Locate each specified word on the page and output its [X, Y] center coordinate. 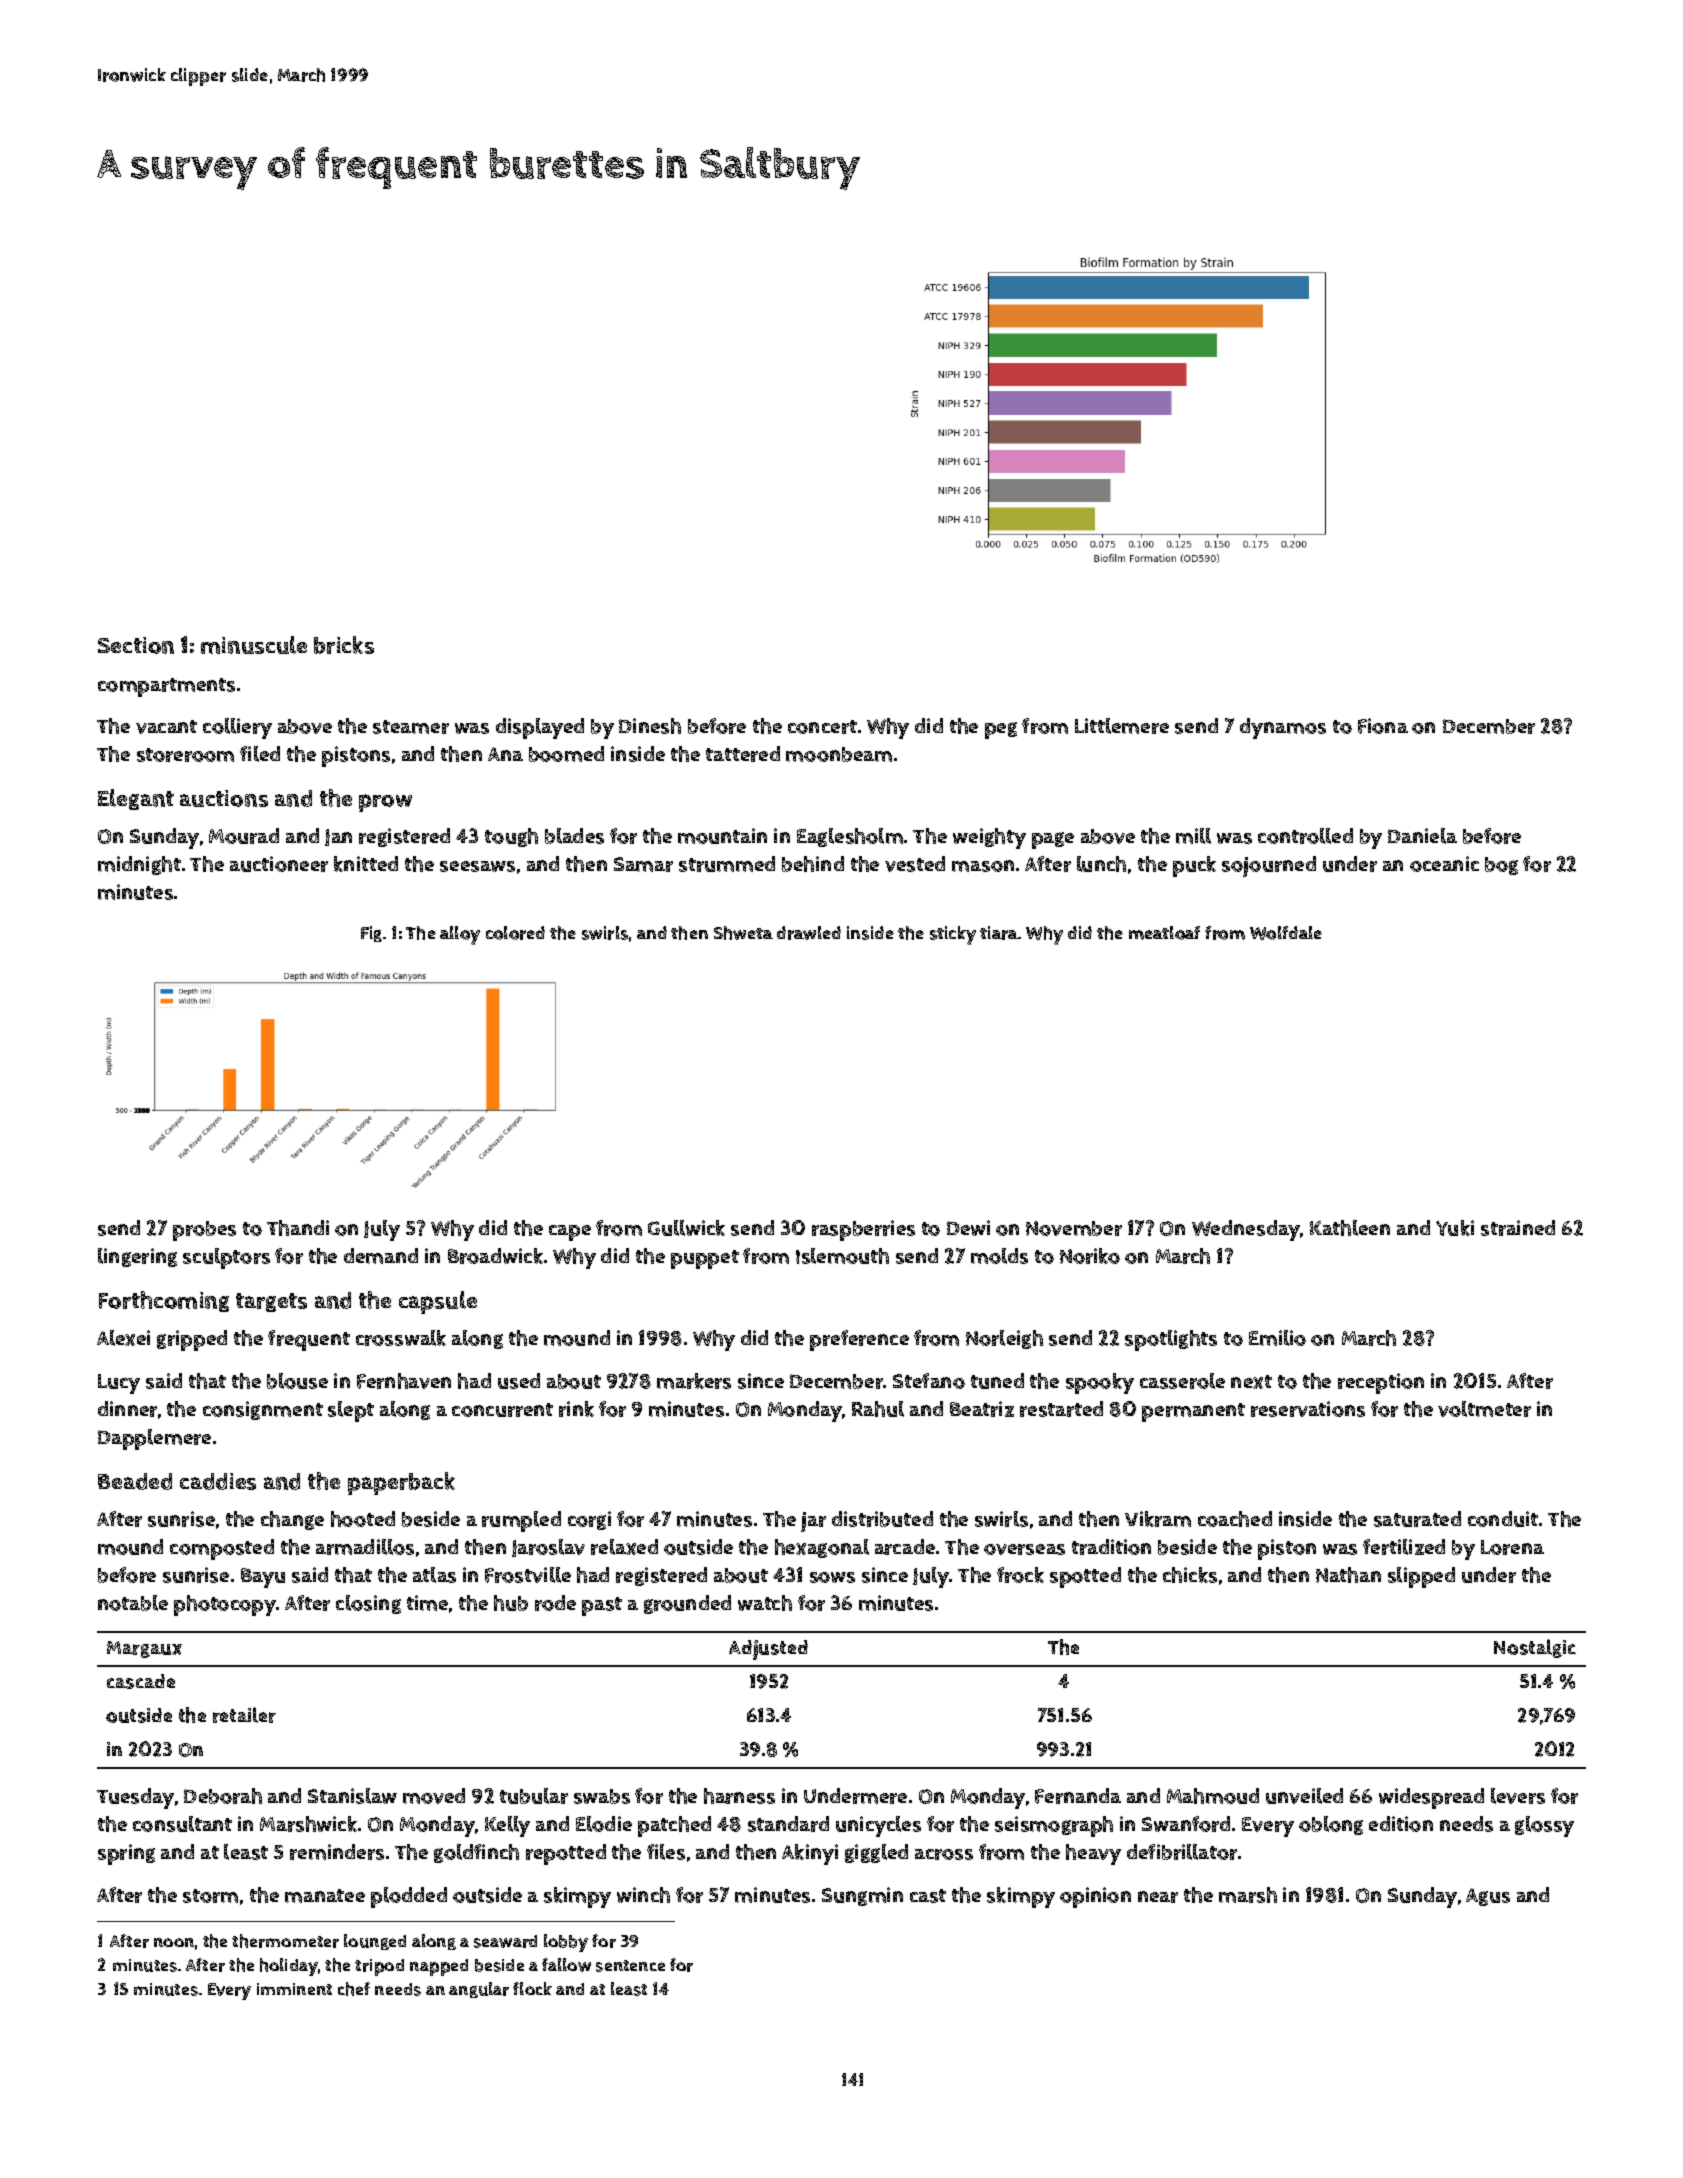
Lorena [1512, 1547]
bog [1501, 866]
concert [822, 727]
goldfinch [476, 1853]
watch [765, 1603]
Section [136, 645]
